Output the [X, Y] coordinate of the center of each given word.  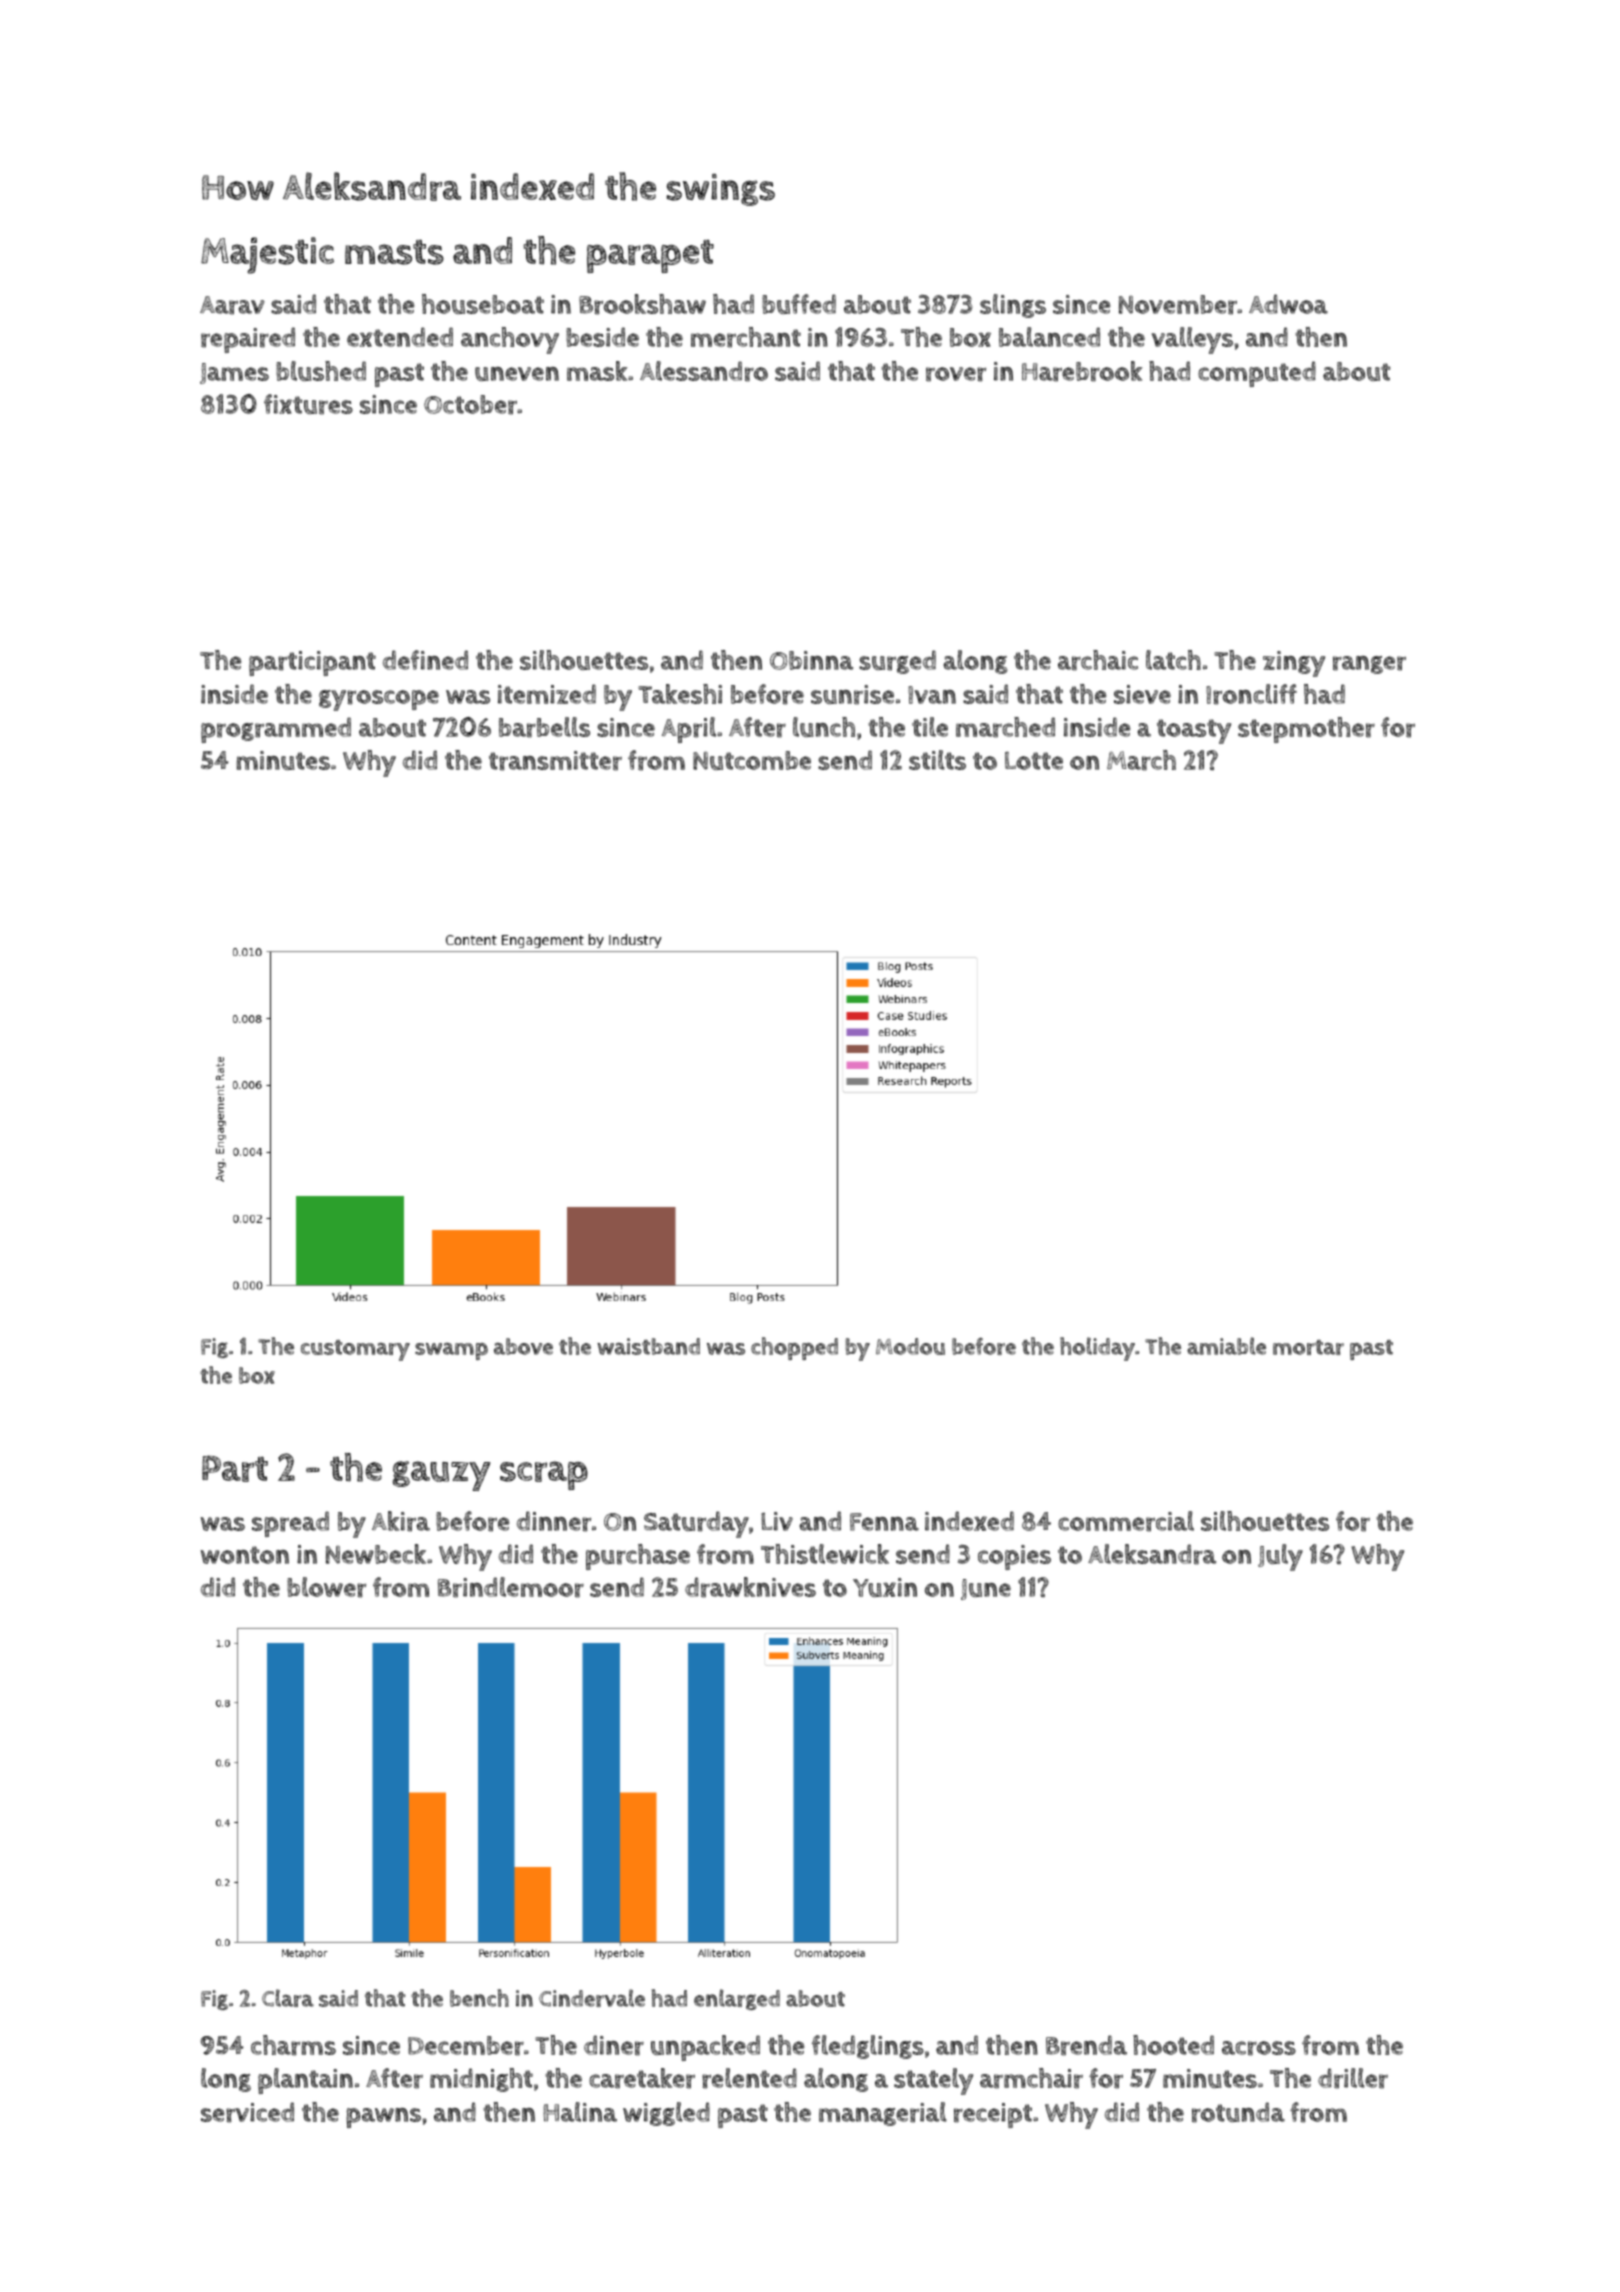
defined [425, 660]
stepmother [1306, 730]
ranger [1369, 665]
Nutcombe [752, 760]
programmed [276, 730]
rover [956, 374]
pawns [383, 2118]
